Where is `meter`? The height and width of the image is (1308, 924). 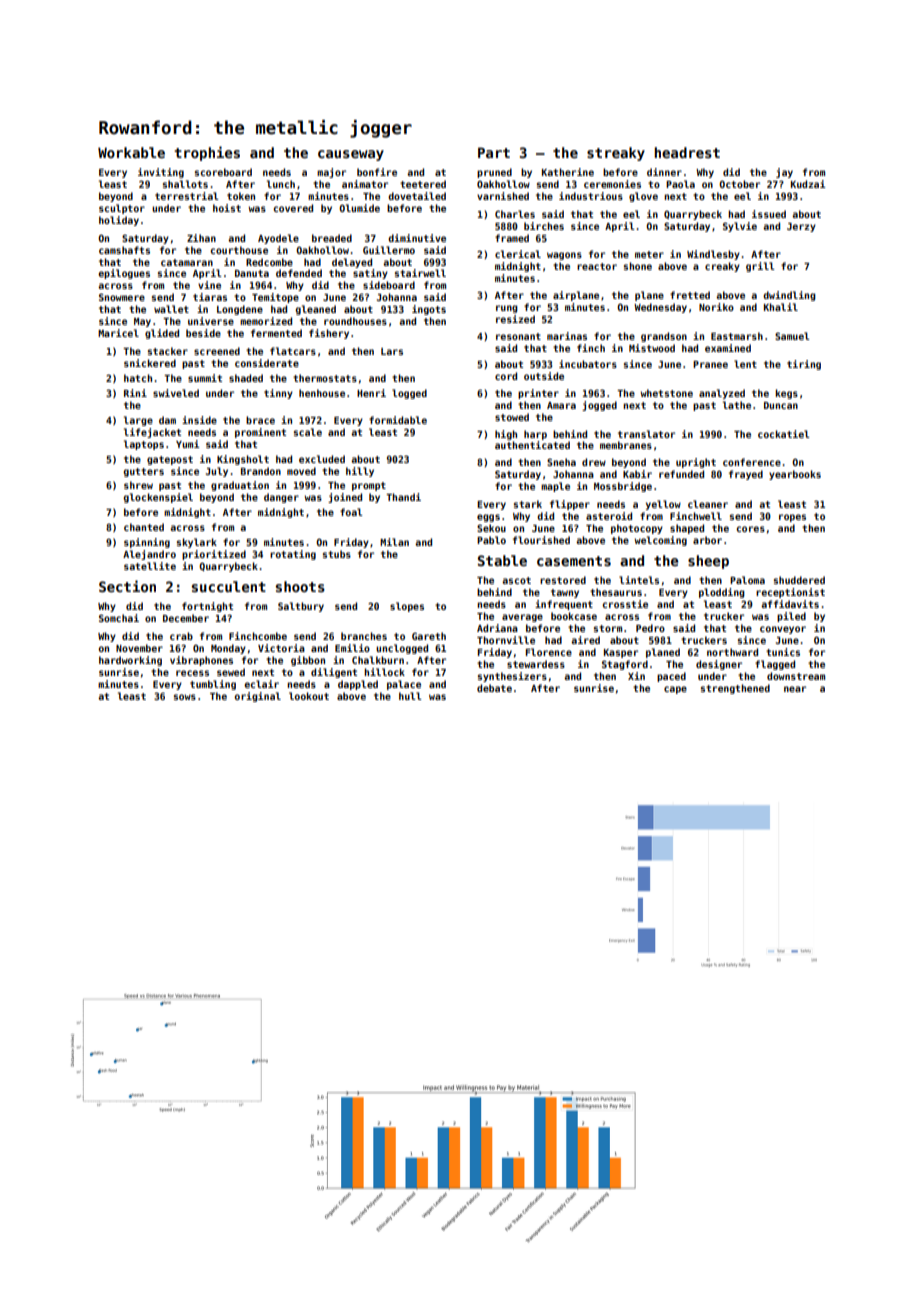
meter is located at coordinates (649, 254).
